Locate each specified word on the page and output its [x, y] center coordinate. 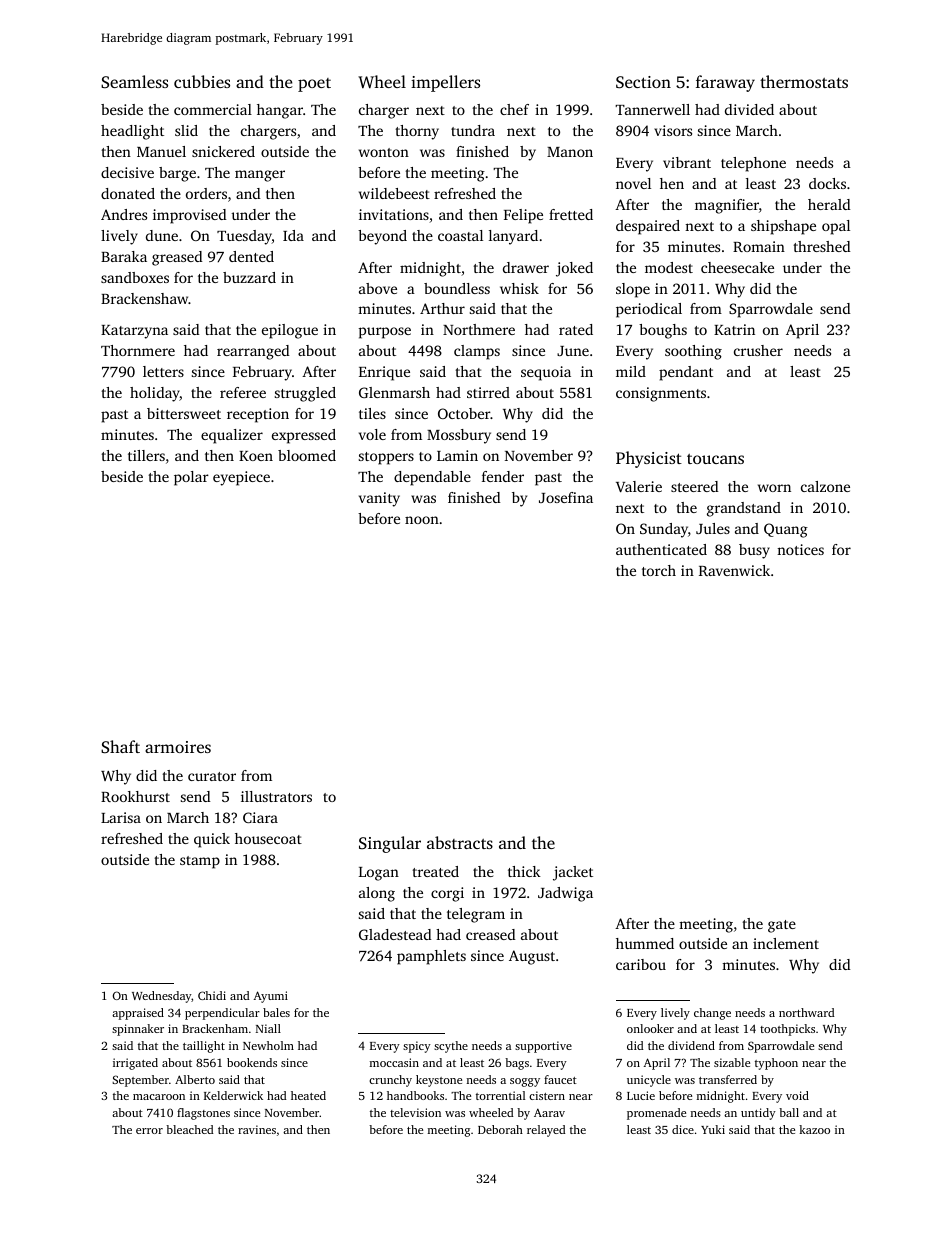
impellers [445, 83]
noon [422, 520]
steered [695, 486]
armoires [178, 747]
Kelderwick [233, 1095]
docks [827, 183]
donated [128, 193]
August [532, 957]
